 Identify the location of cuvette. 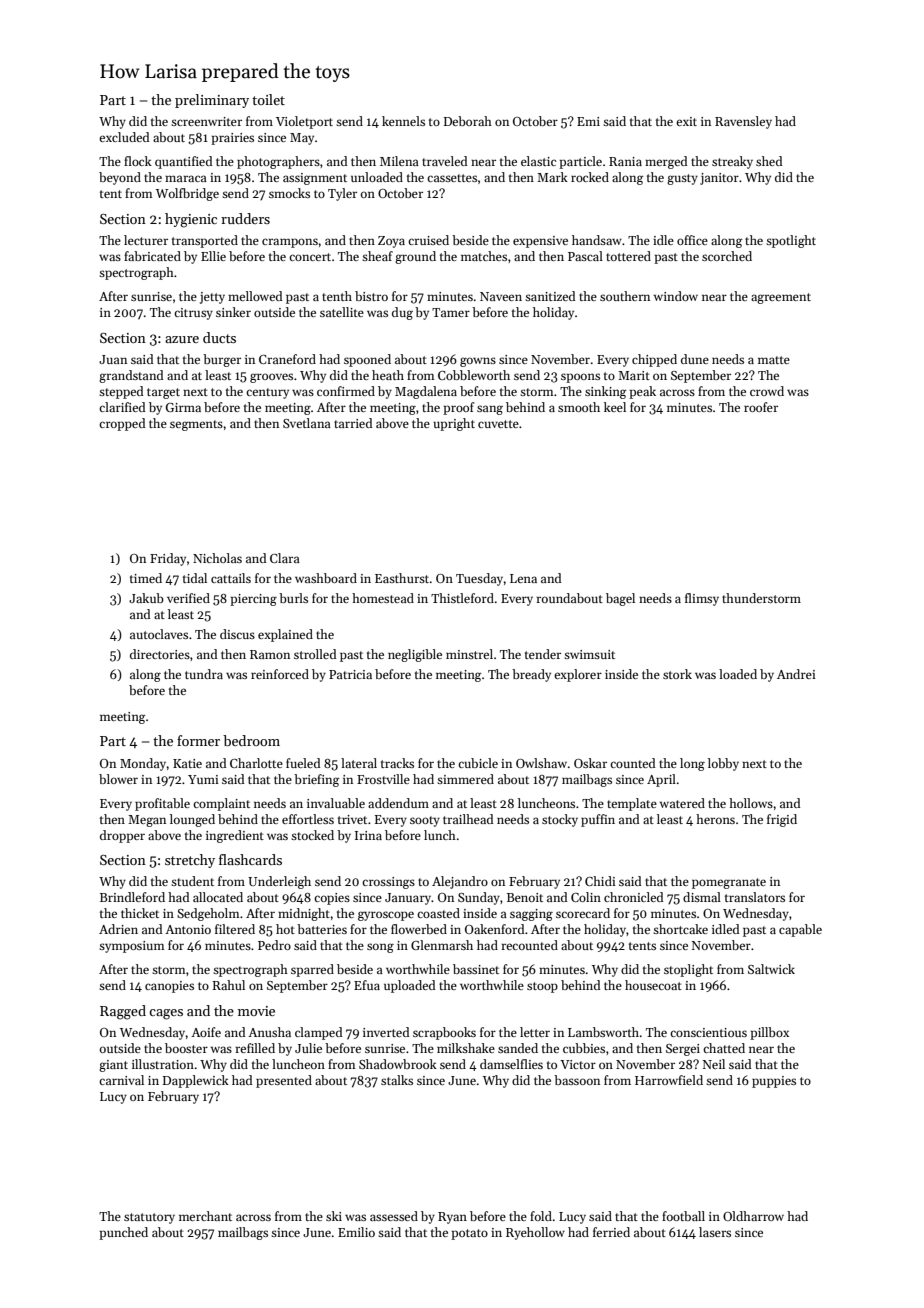
(498, 424).
